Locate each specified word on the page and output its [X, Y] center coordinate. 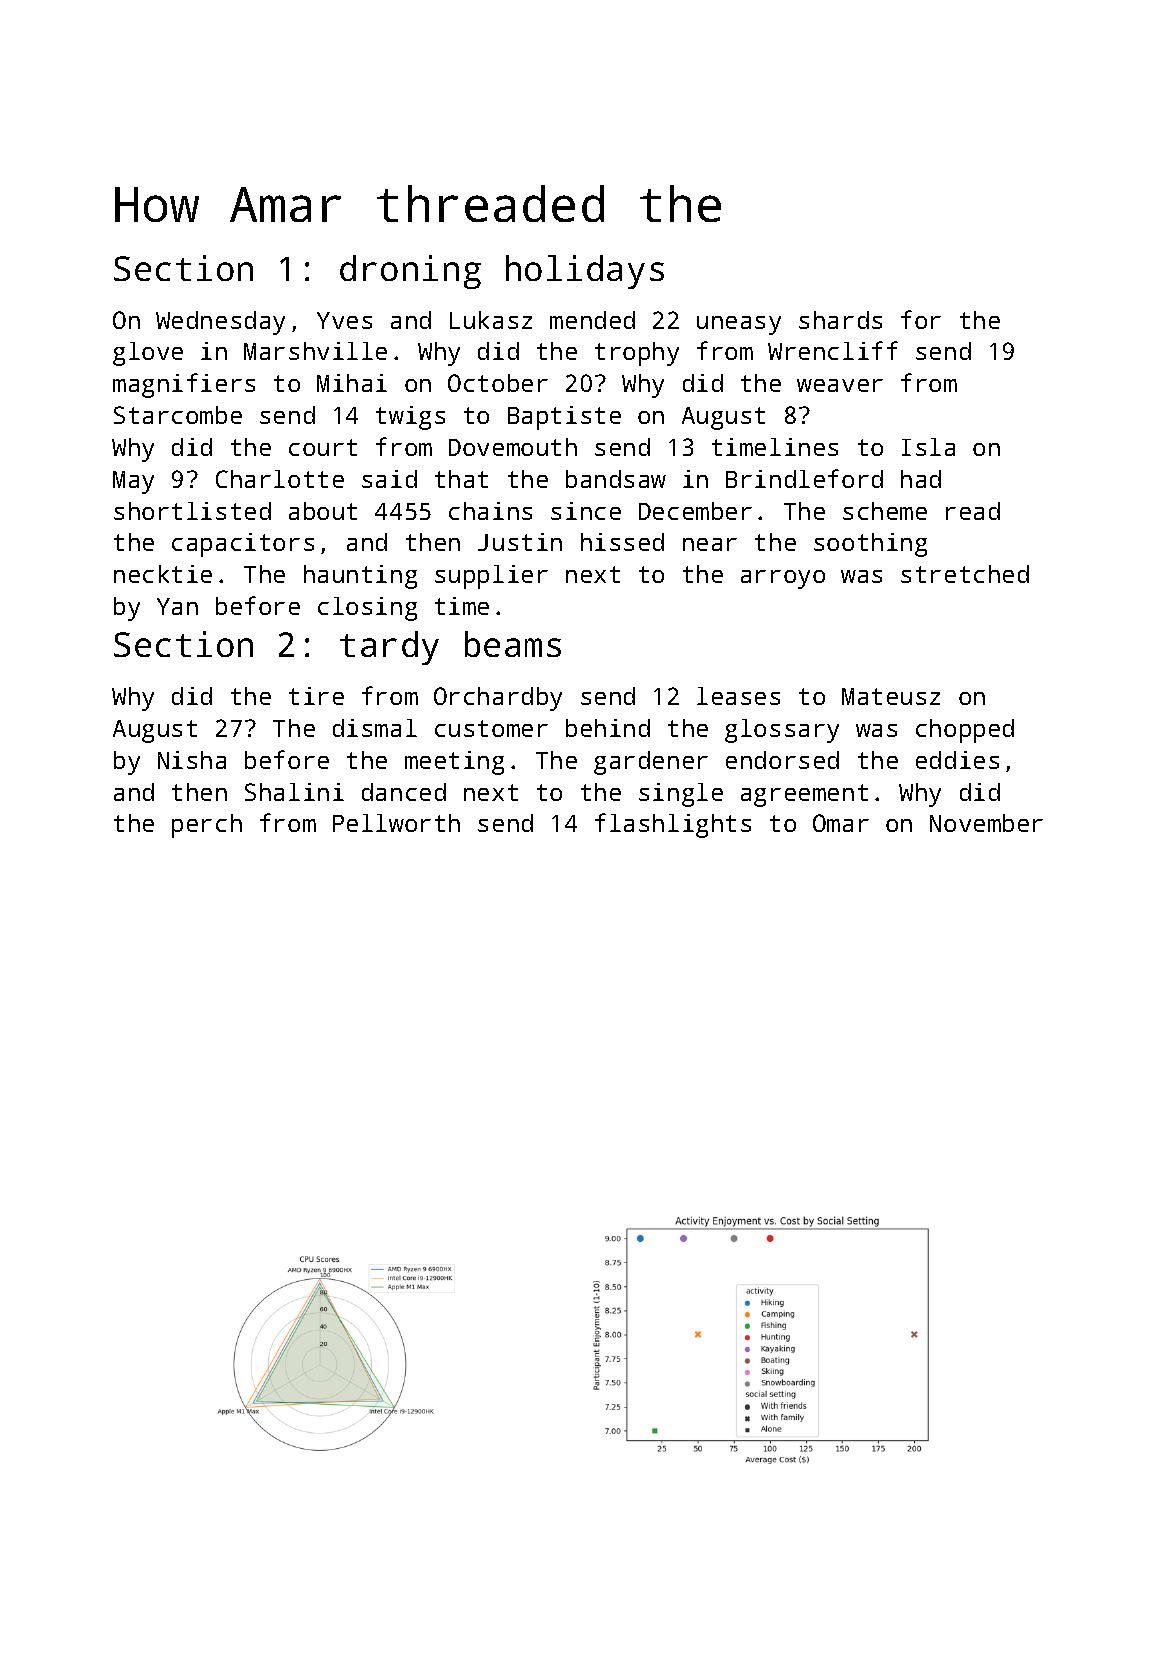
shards [840, 320]
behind [608, 728]
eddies [957, 760]
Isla [928, 447]
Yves [344, 320]
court [323, 447]
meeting [454, 763]
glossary [782, 731]
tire [316, 696]
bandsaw [616, 479]
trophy [637, 354]
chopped [965, 731]
